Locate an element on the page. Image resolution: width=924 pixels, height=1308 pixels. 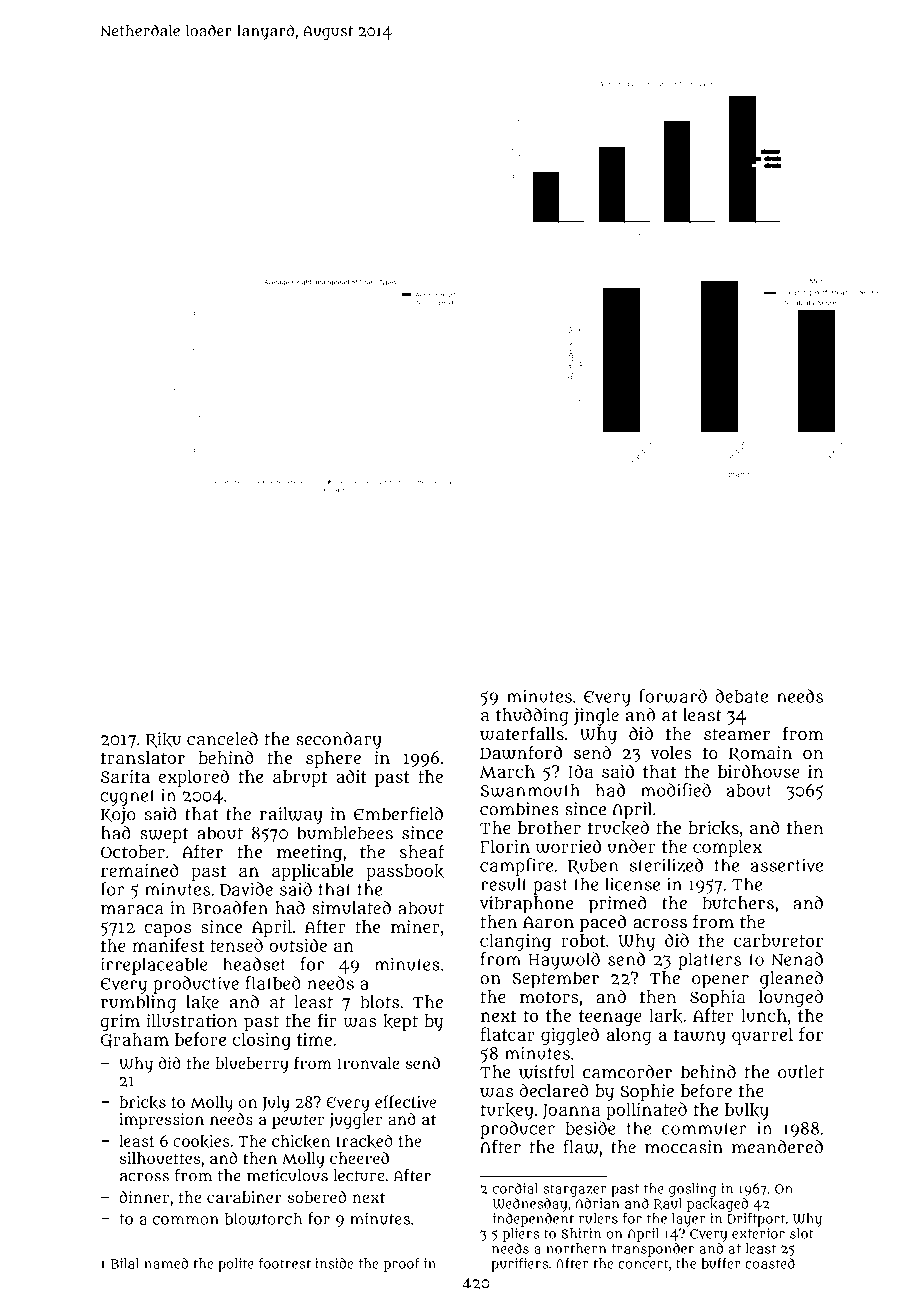
purifiers is located at coordinates (519, 1265).
